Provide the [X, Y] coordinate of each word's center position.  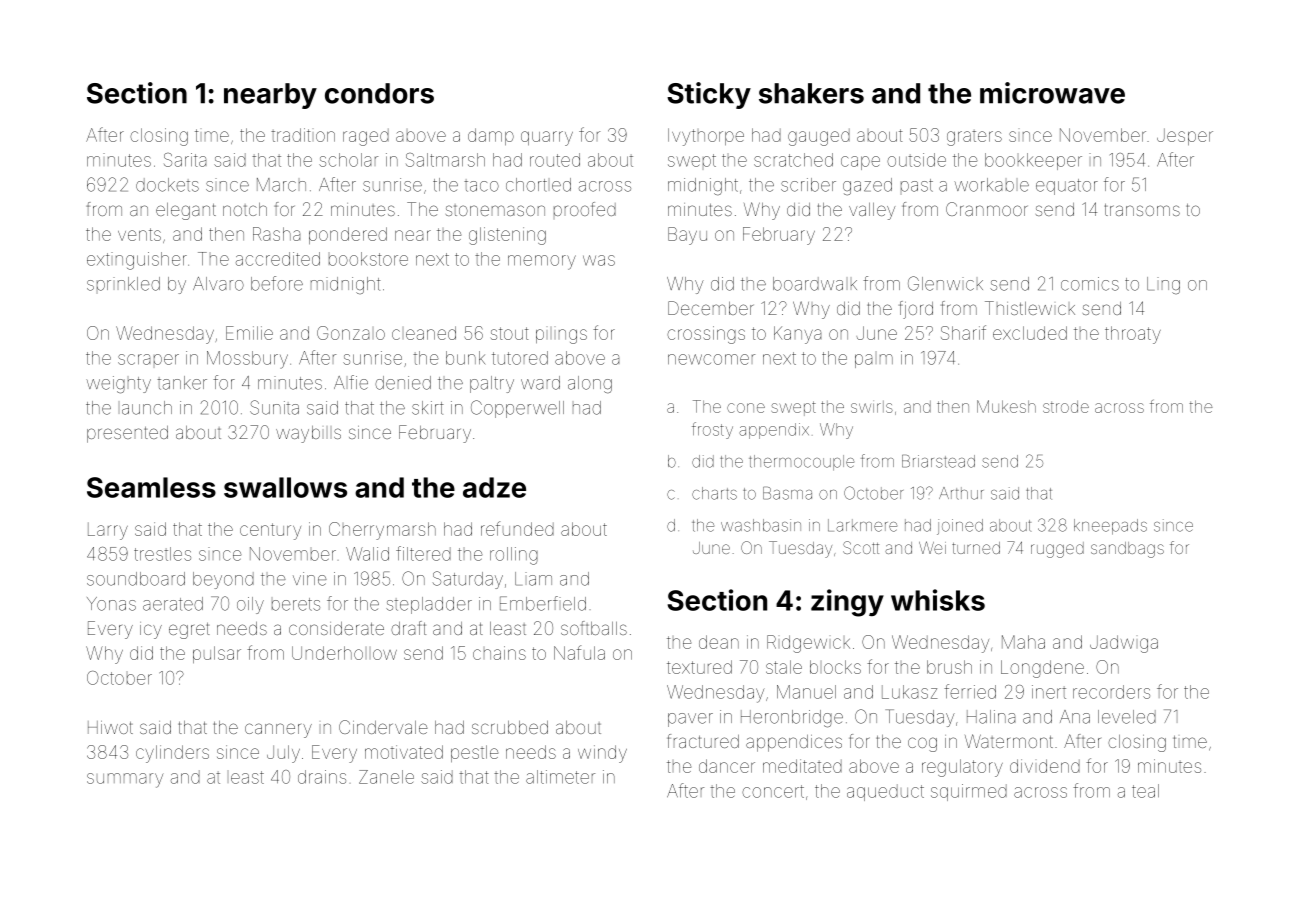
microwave [1052, 93]
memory [542, 262]
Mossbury [247, 360]
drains [322, 777]
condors [379, 93]
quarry [547, 138]
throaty [1133, 335]
